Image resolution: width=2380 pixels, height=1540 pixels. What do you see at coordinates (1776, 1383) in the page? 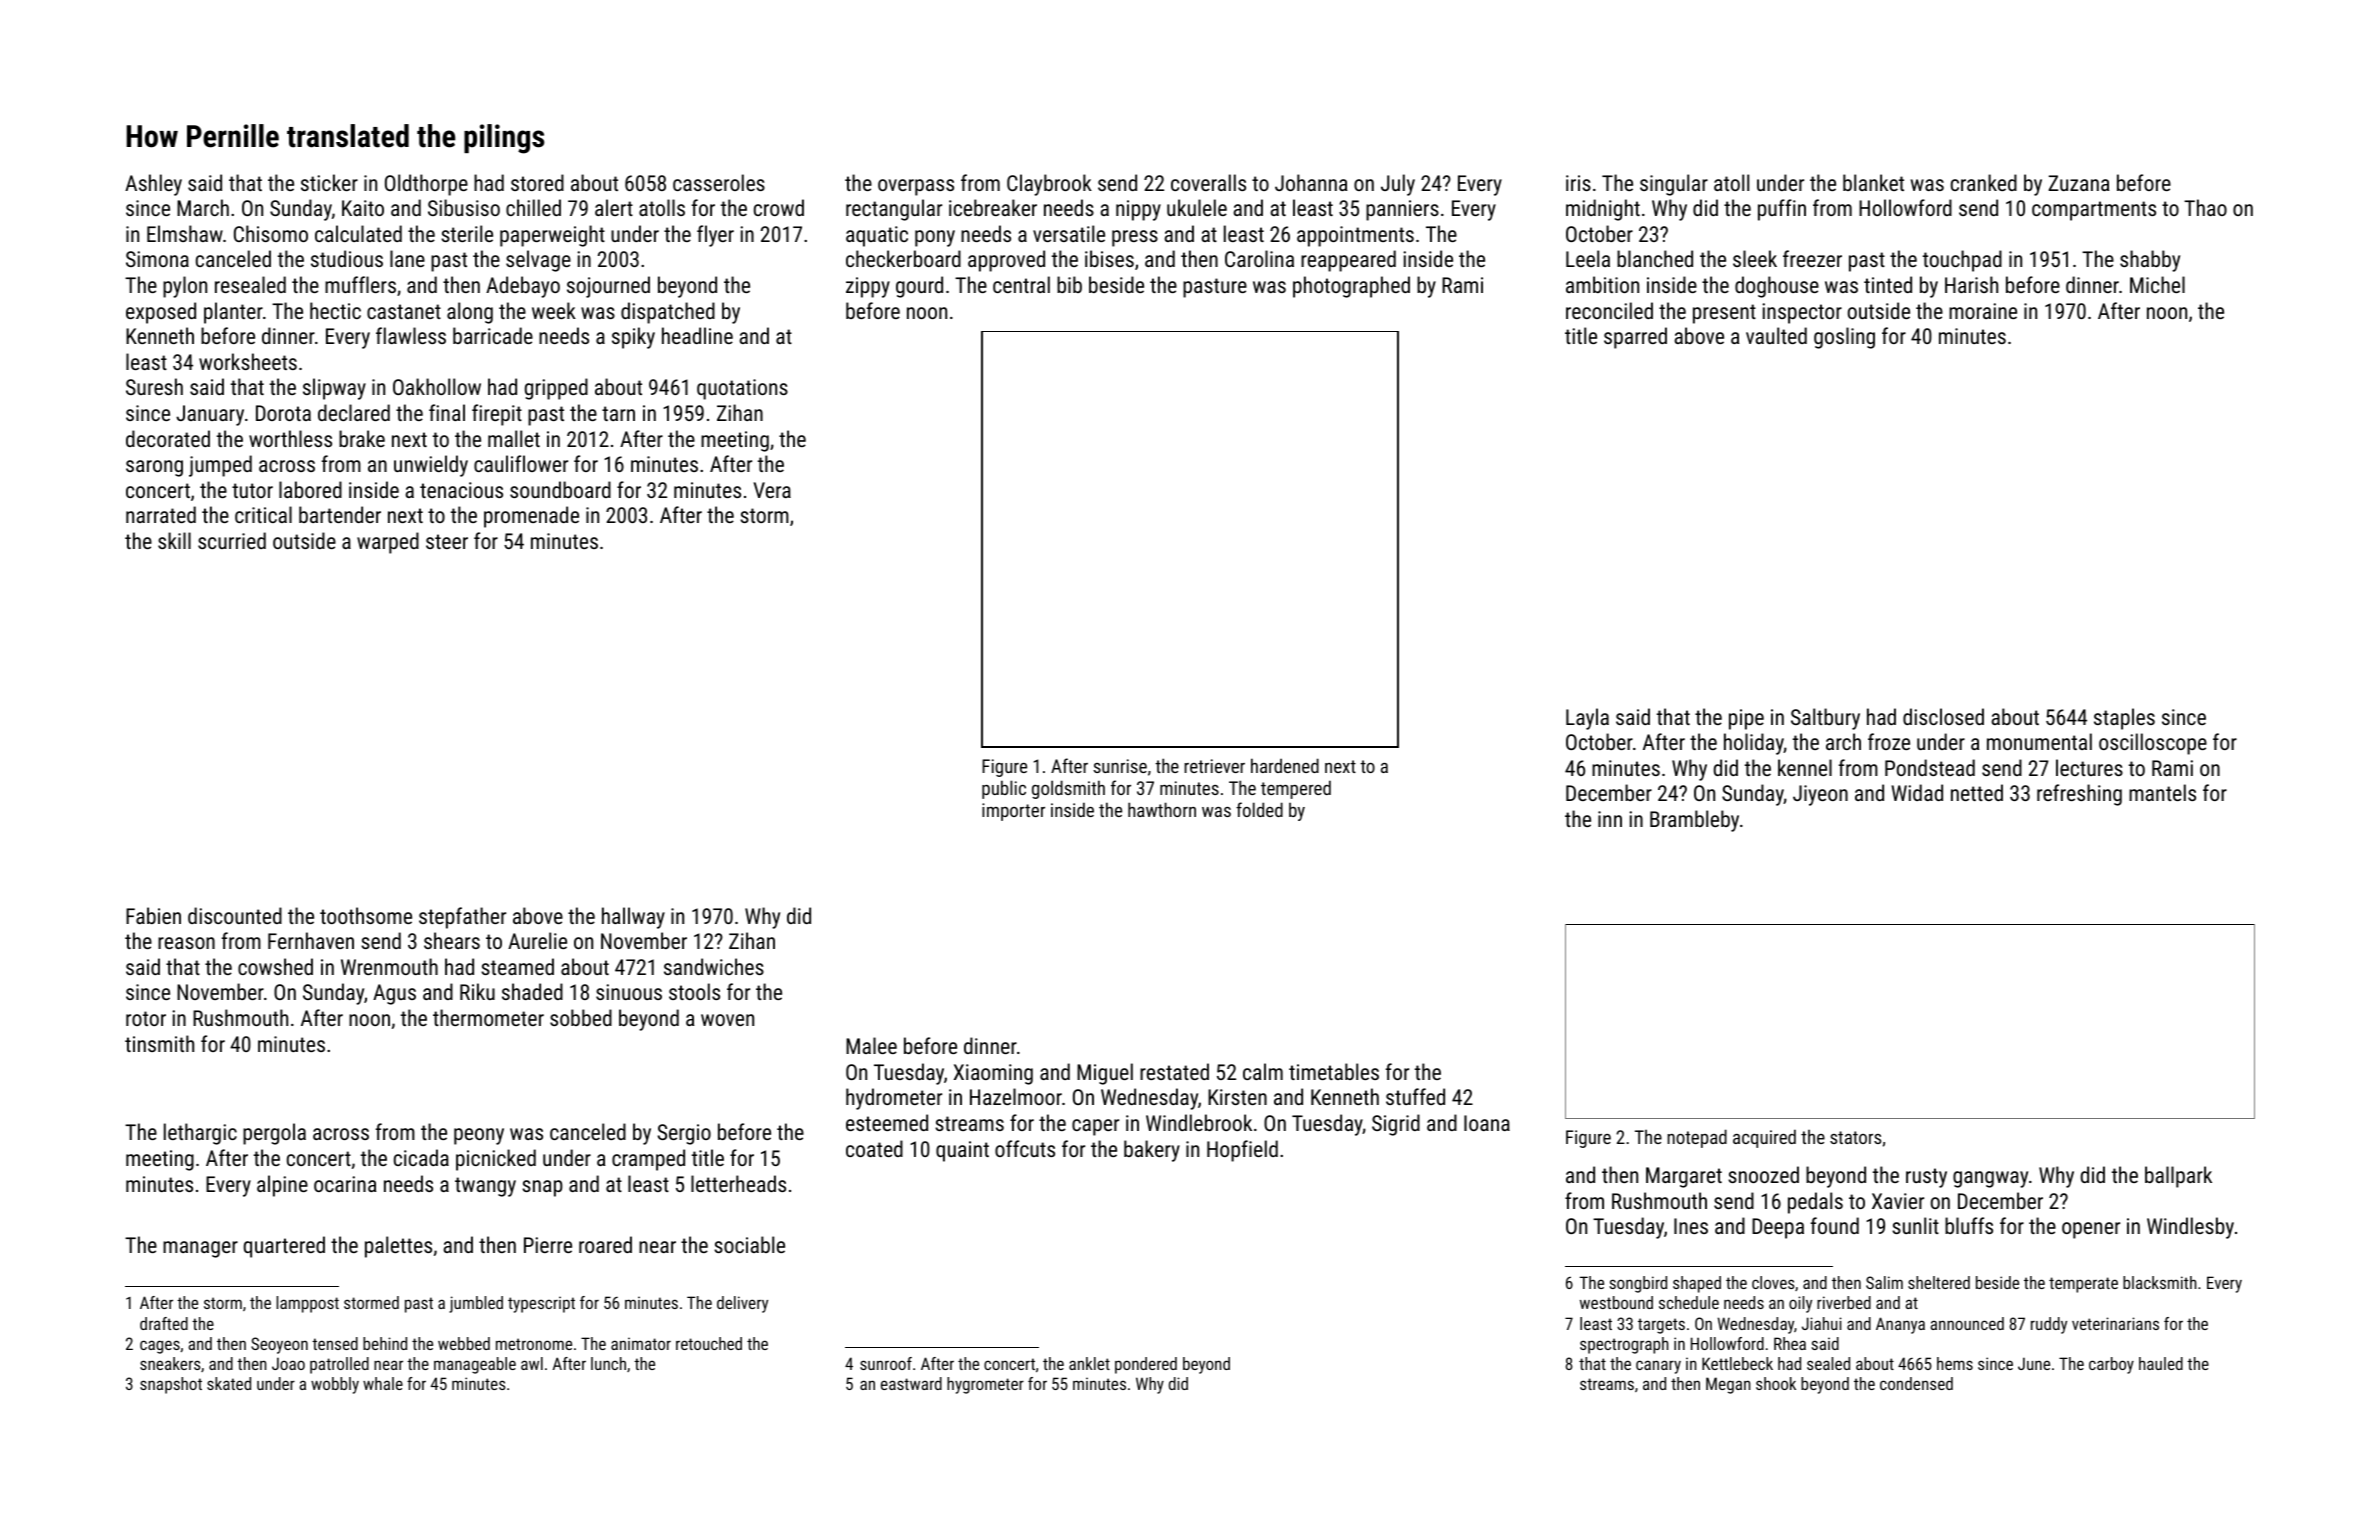
I see `shook` at bounding box center [1776, 1383].
